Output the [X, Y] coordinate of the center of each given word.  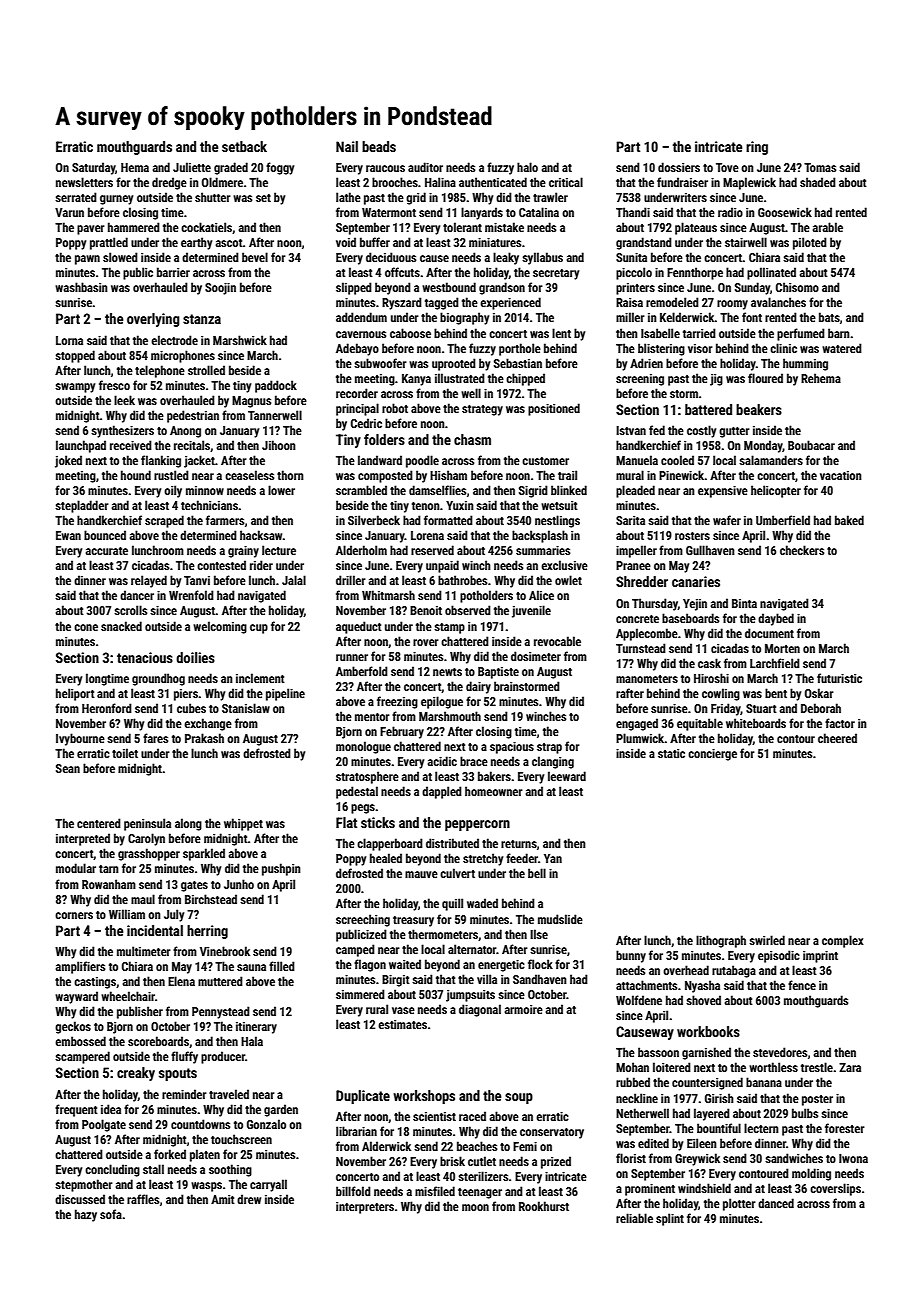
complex [843, 941]
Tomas [820, 167]
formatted [448, 520]
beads [379, 146]
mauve [421, 874]
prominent [650, 1190]
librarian [356, 1131]
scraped [164, 521]
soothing [230, 1170]
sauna [251, 967]
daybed [776, 619]
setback [244, 146]
